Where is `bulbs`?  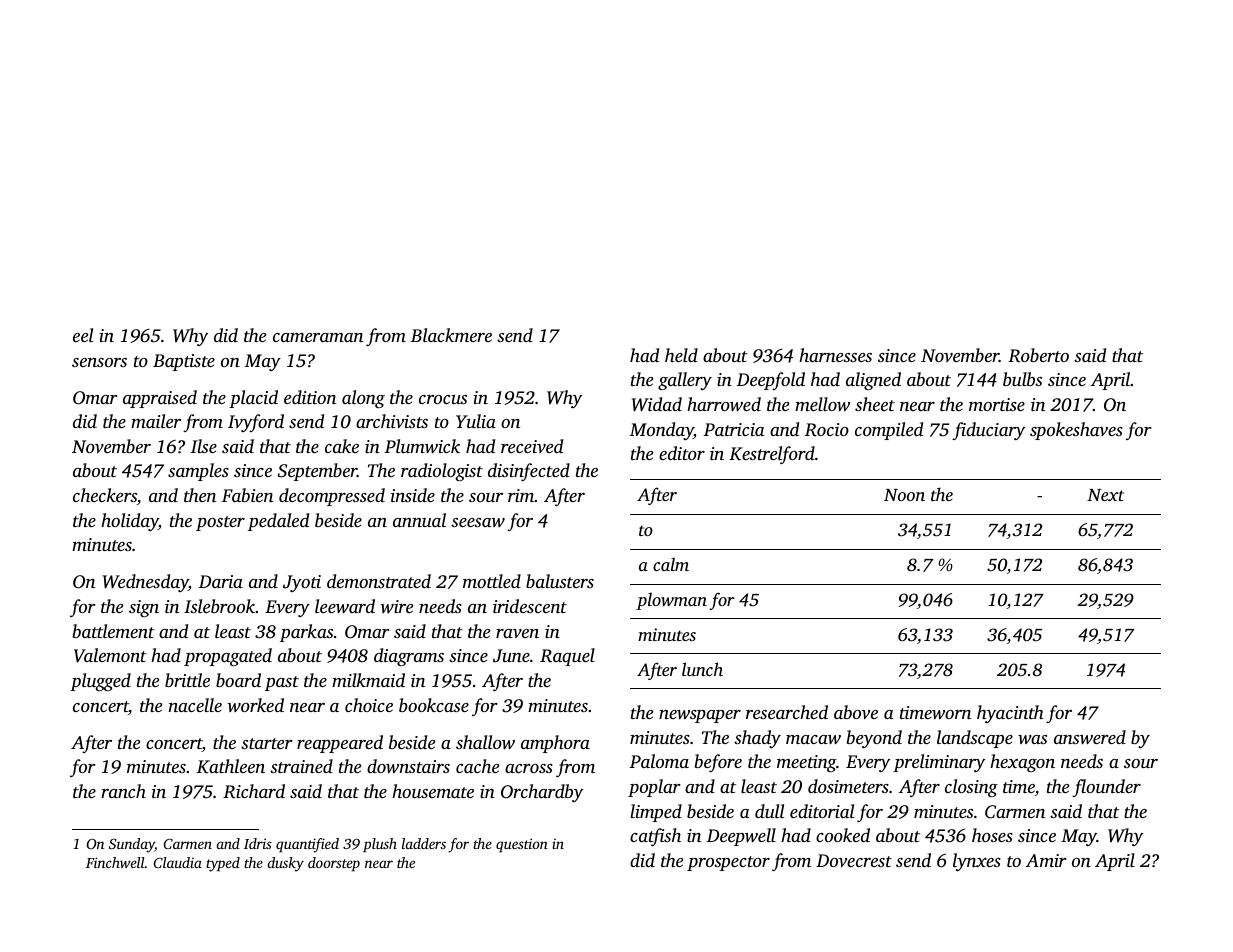
bulbs is located at coordinates (1022, 379).
